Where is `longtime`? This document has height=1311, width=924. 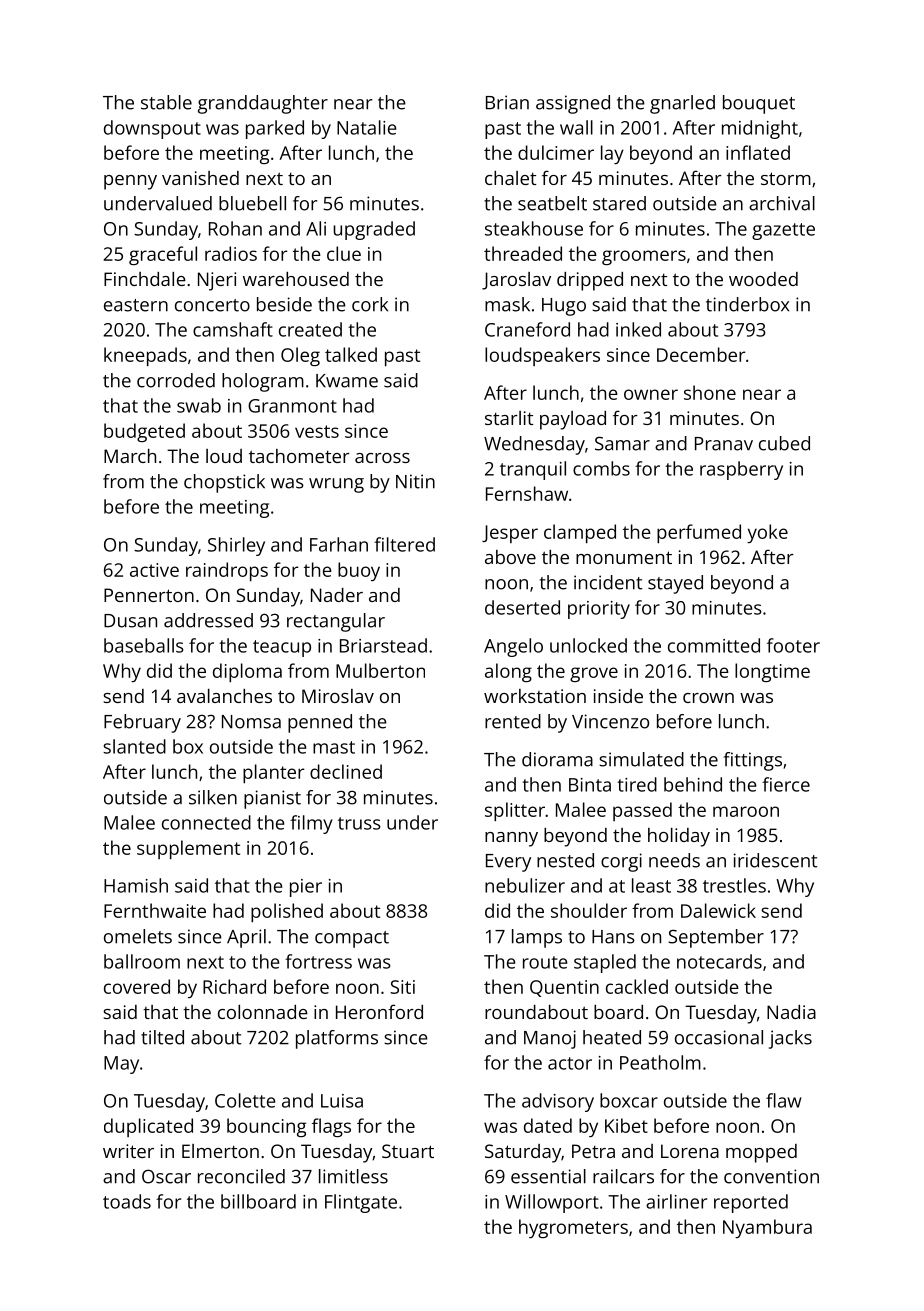
longtime is located at coordinates (772, 672).
